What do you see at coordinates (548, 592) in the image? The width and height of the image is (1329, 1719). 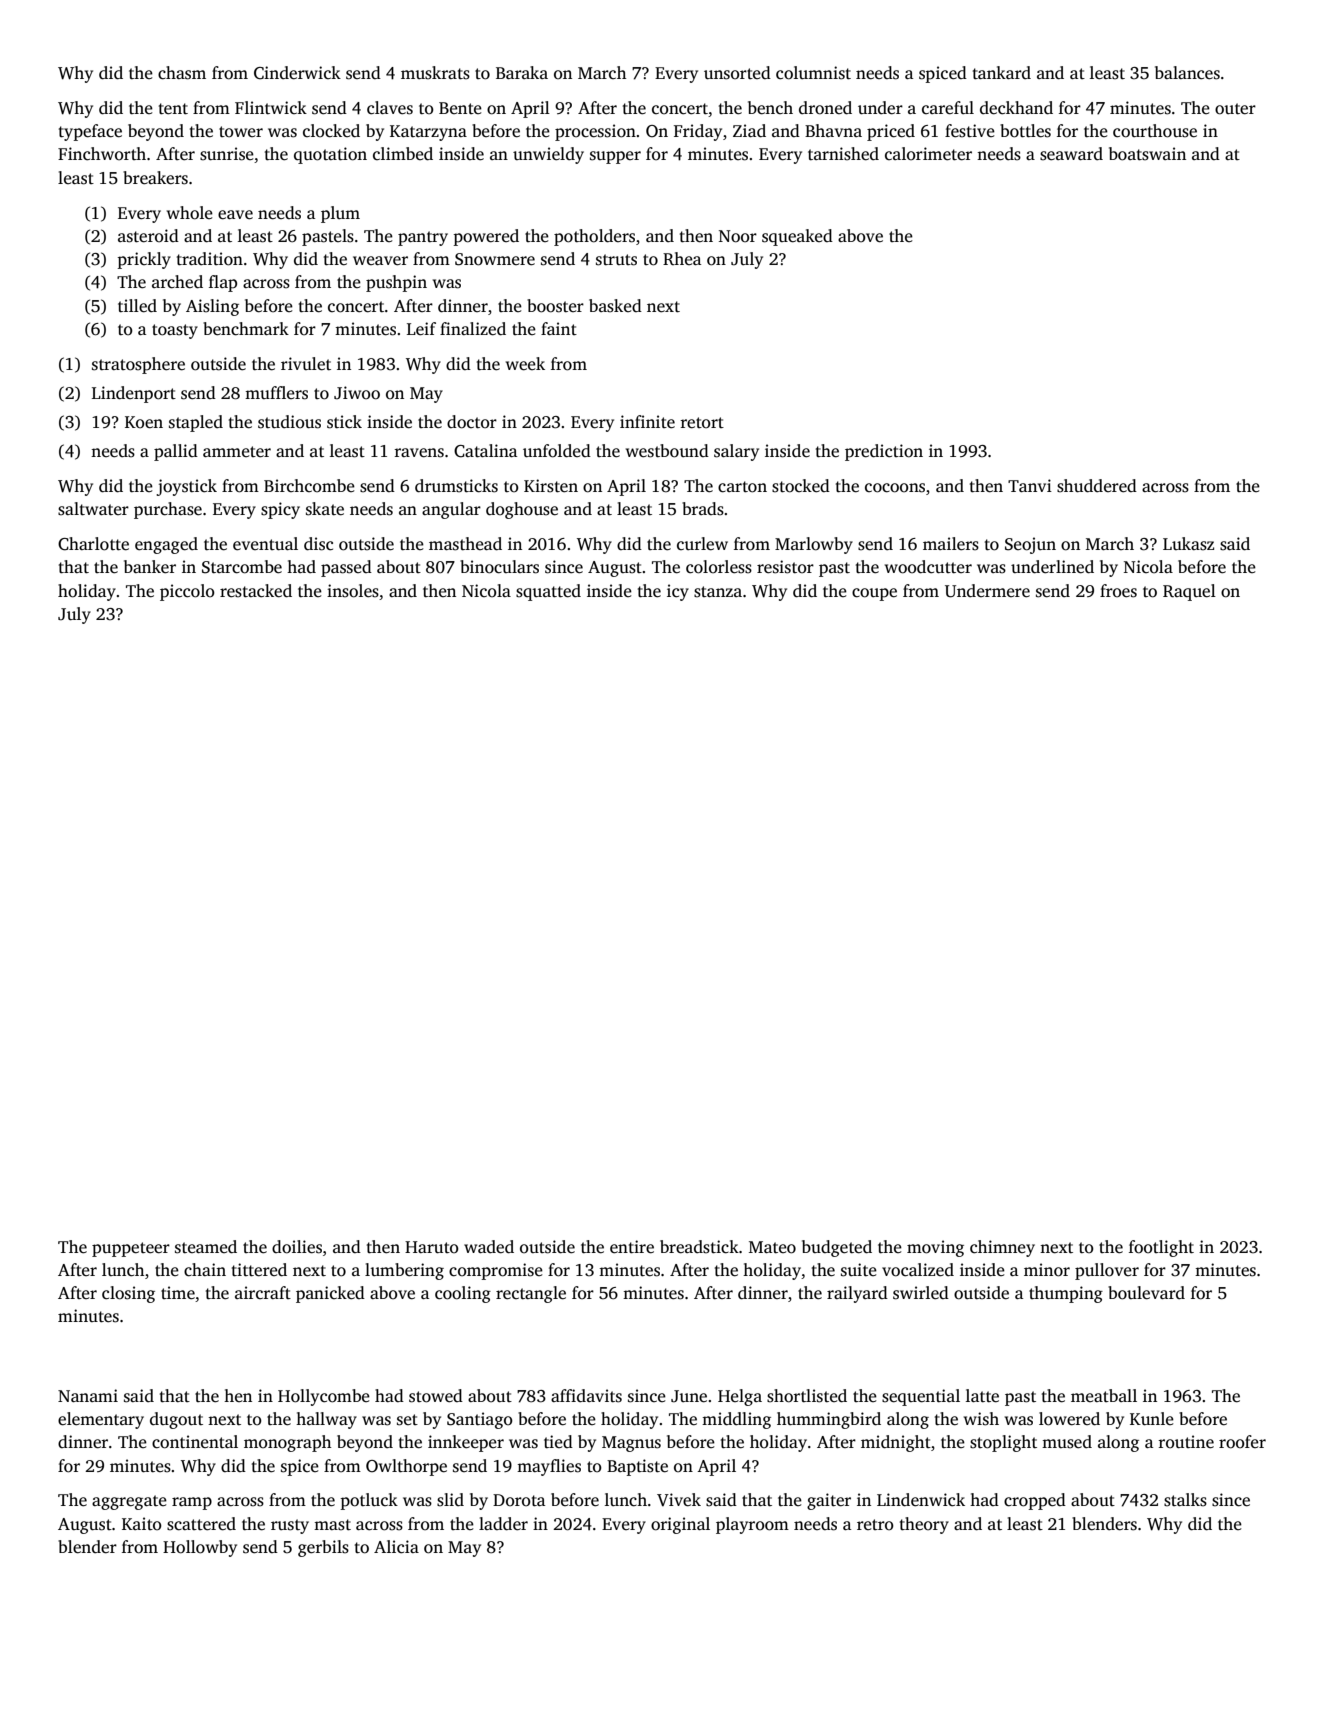 I see `squatted` at bounding box center [548, 592].
